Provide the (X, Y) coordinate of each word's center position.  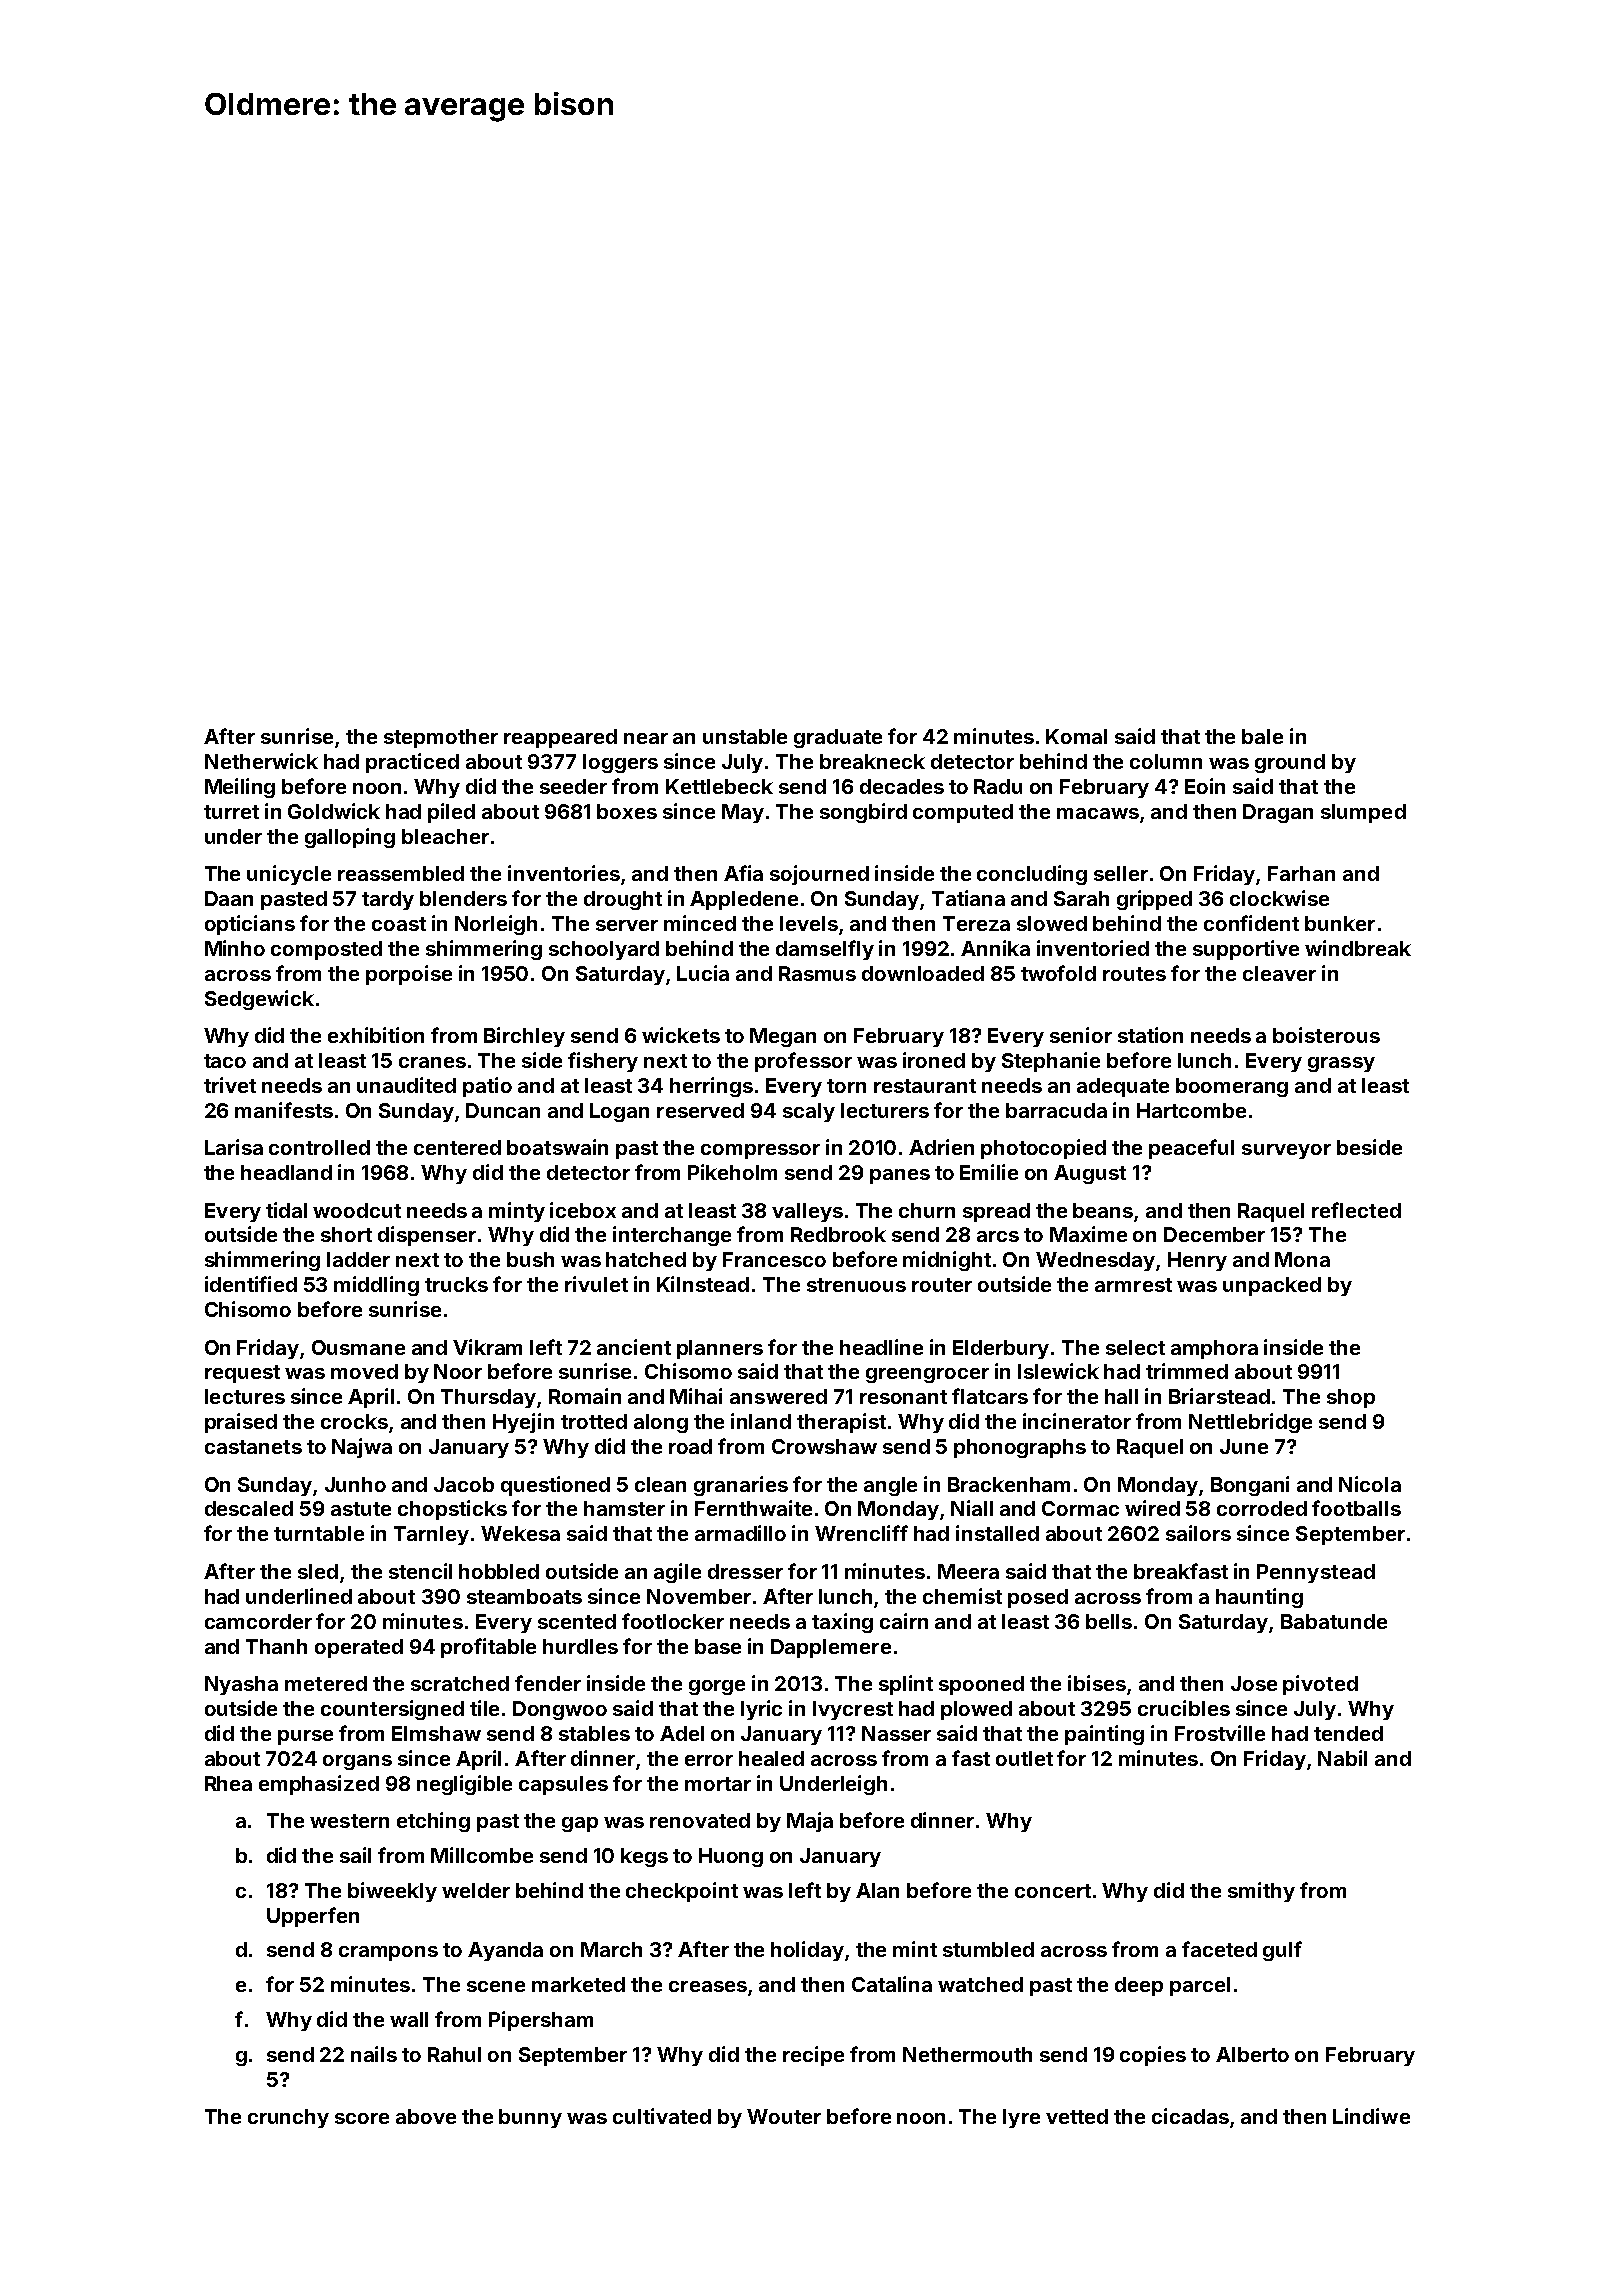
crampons (388, 1953)
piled (451, 813)
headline (881, 1347)
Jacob (464, 1484)
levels (809, 923)
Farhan (1301, 873)
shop (1351, 1398)
